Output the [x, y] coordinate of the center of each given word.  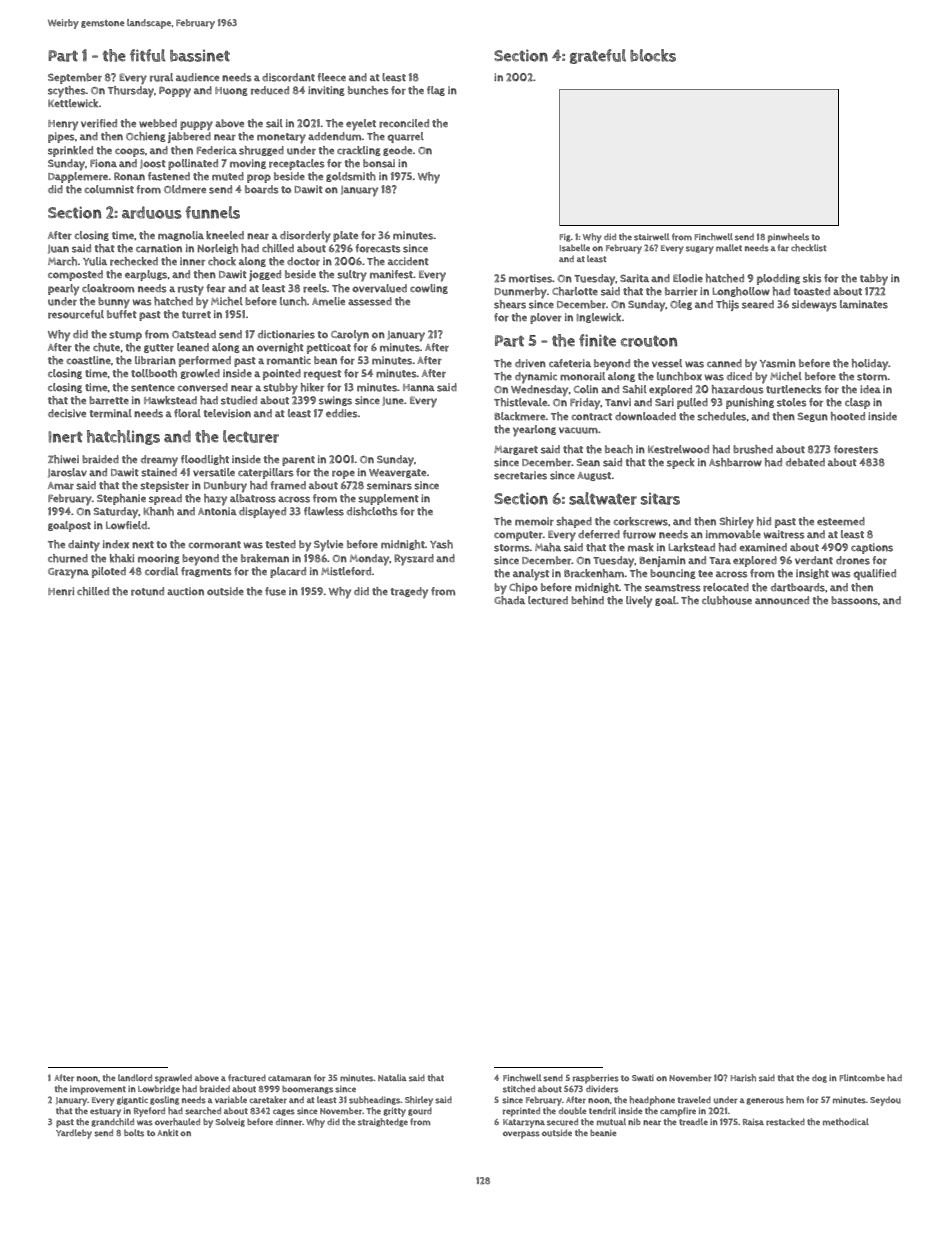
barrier [681, 291]
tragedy [409, 593]
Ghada [509, 600]
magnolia [181, 236]
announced [782, 600]
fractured [247, 1078]
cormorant [214, 545]
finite [597, 340]
